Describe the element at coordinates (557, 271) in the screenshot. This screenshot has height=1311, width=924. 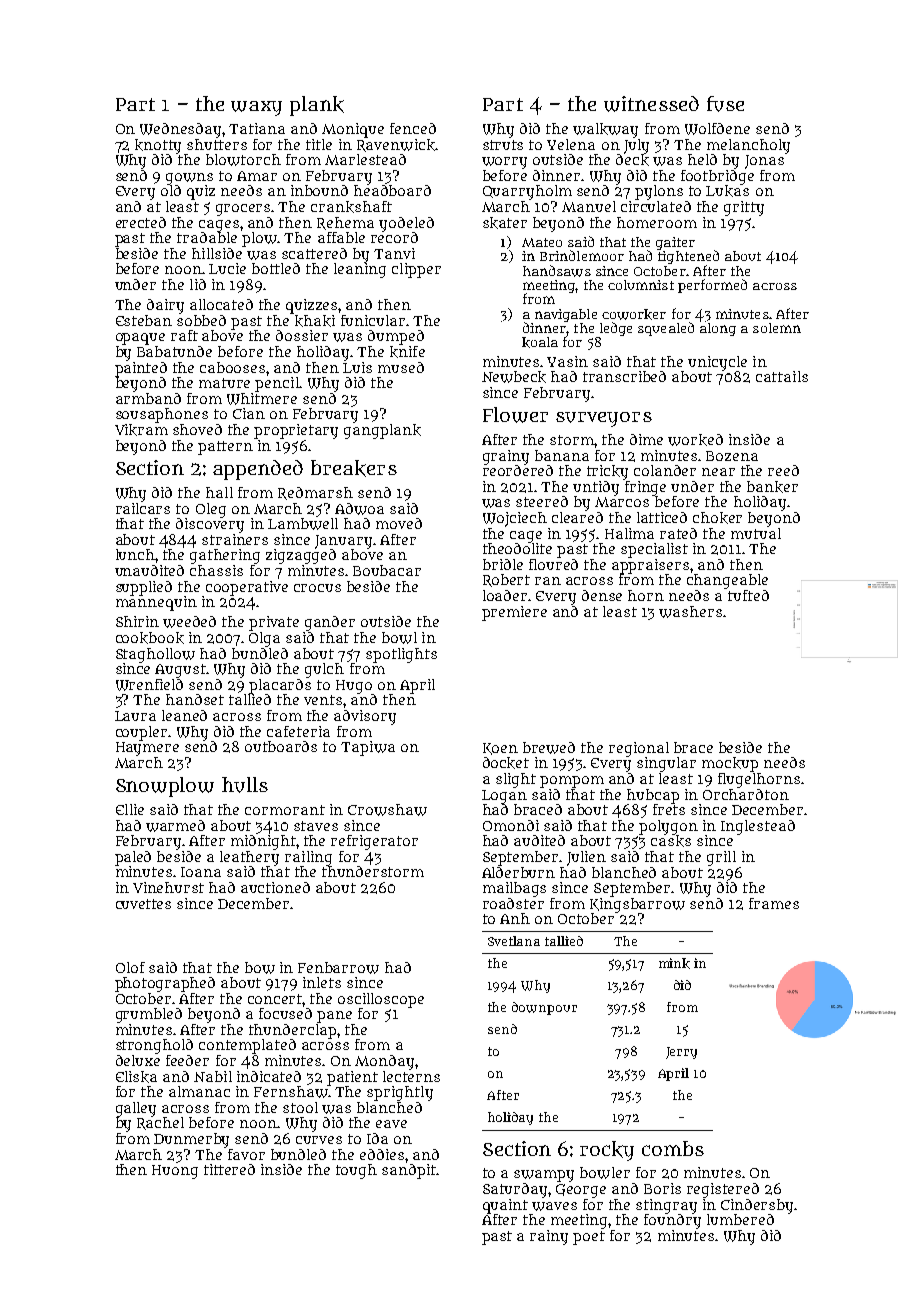
I see `handsaws` at that location.
